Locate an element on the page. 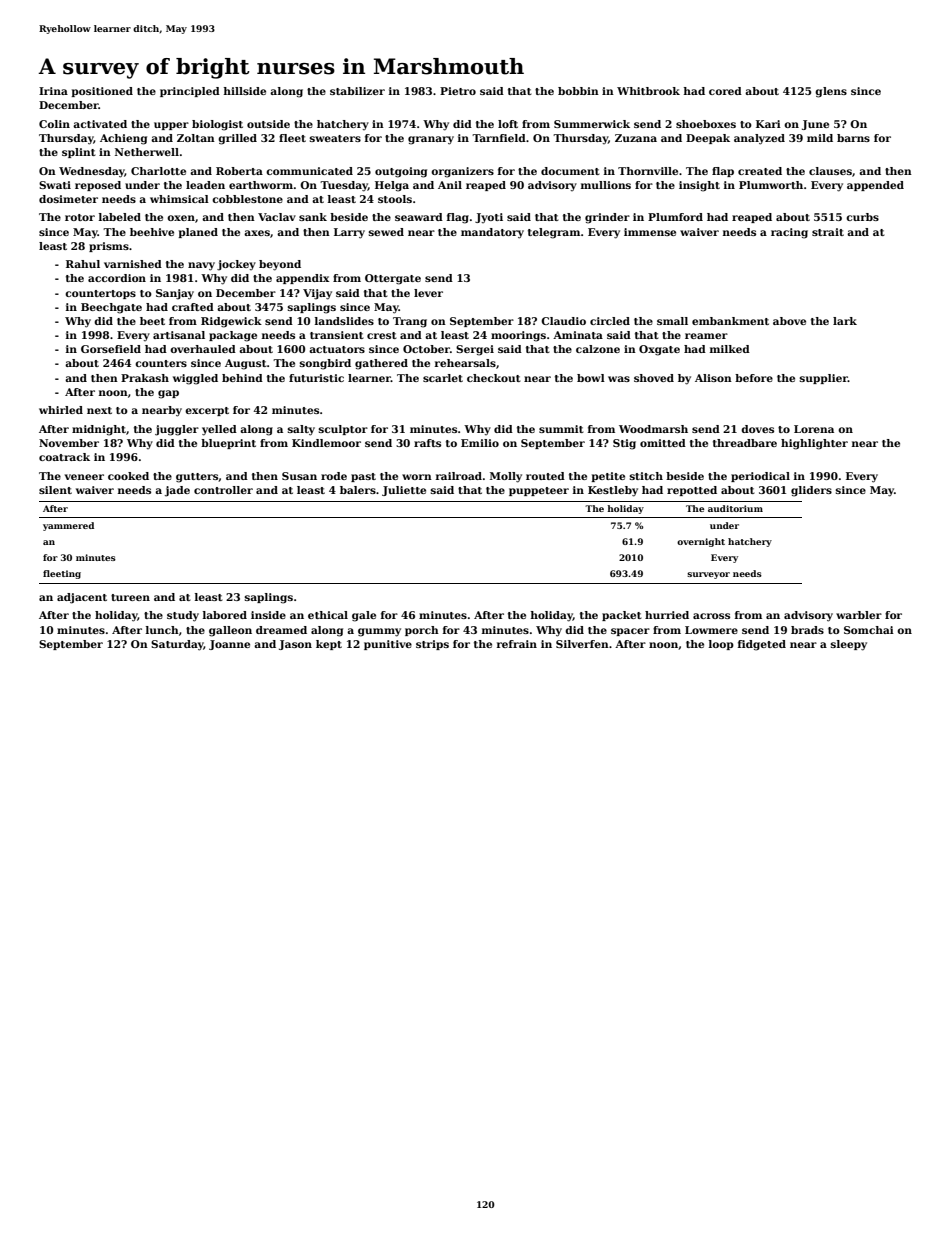  warbler is located at coordinates (859, 615).
